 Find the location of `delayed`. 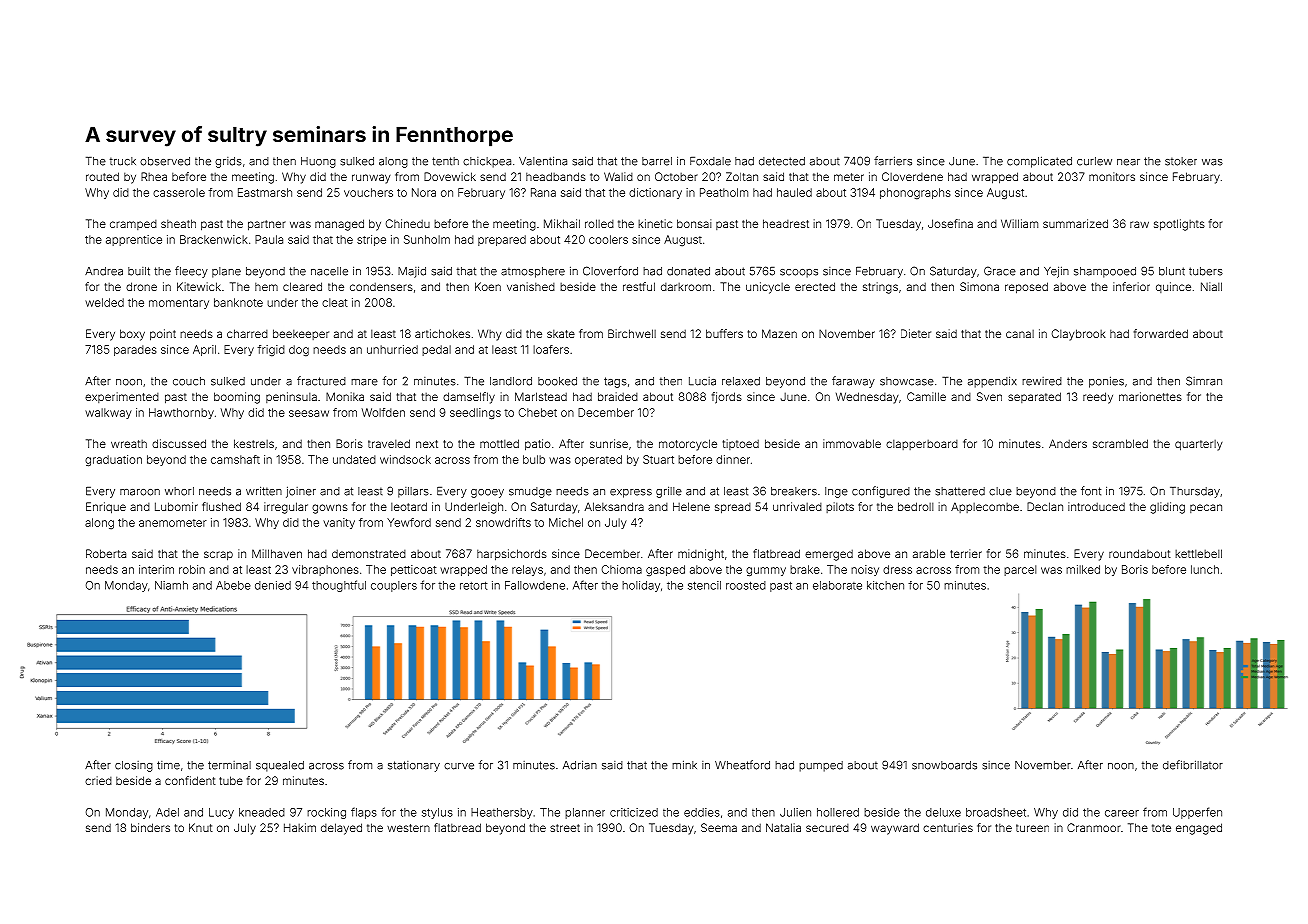

delayed is located at coordinates (341, 829).
